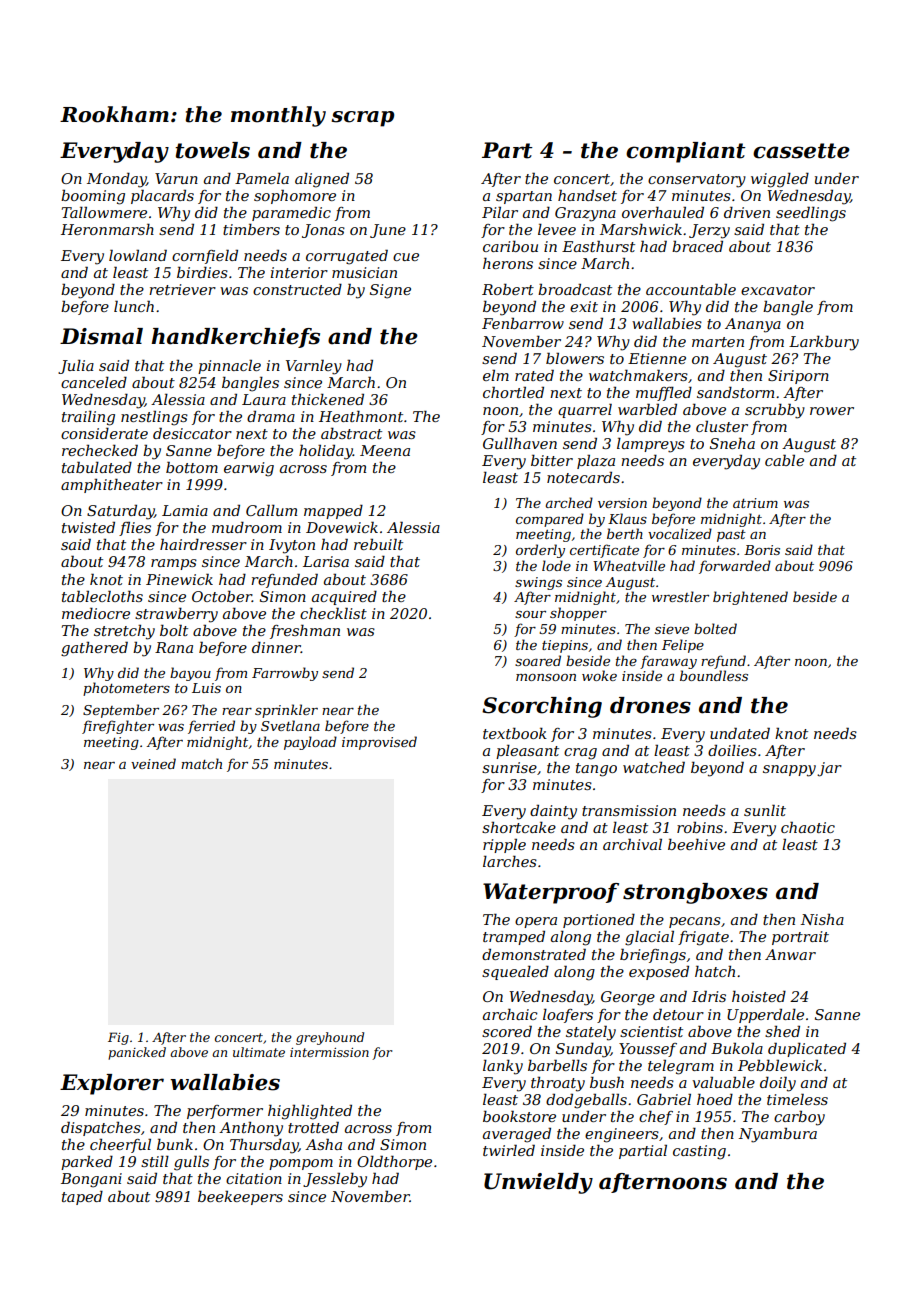 The image size is (924, 1308). I want to click on ultimate, so click(259, 1052).
